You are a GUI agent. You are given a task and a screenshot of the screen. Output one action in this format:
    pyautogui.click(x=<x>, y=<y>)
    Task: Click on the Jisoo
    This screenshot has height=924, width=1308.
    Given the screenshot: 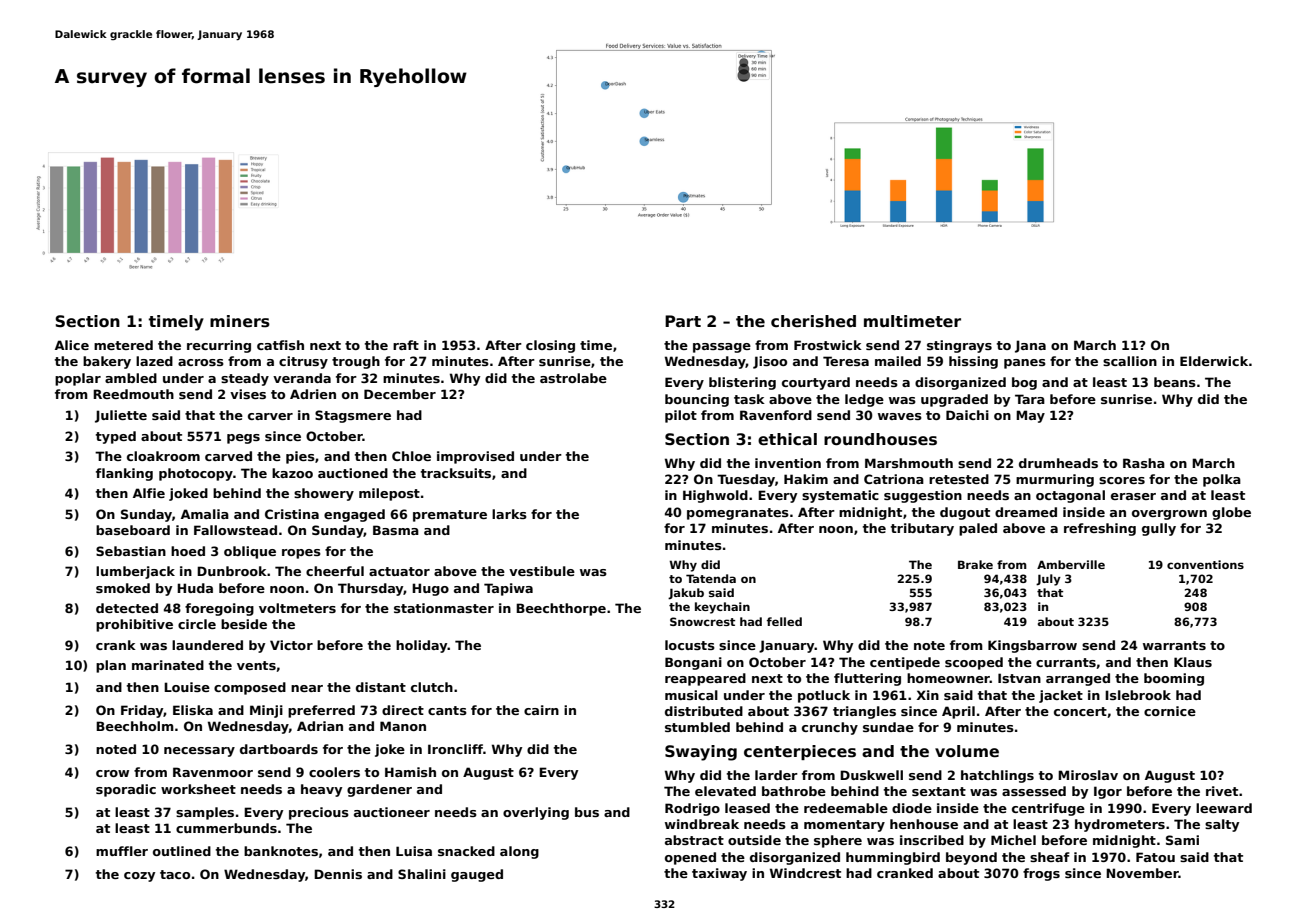 What is the action you would take?
    pyautogui.click(x=770, y=362)
